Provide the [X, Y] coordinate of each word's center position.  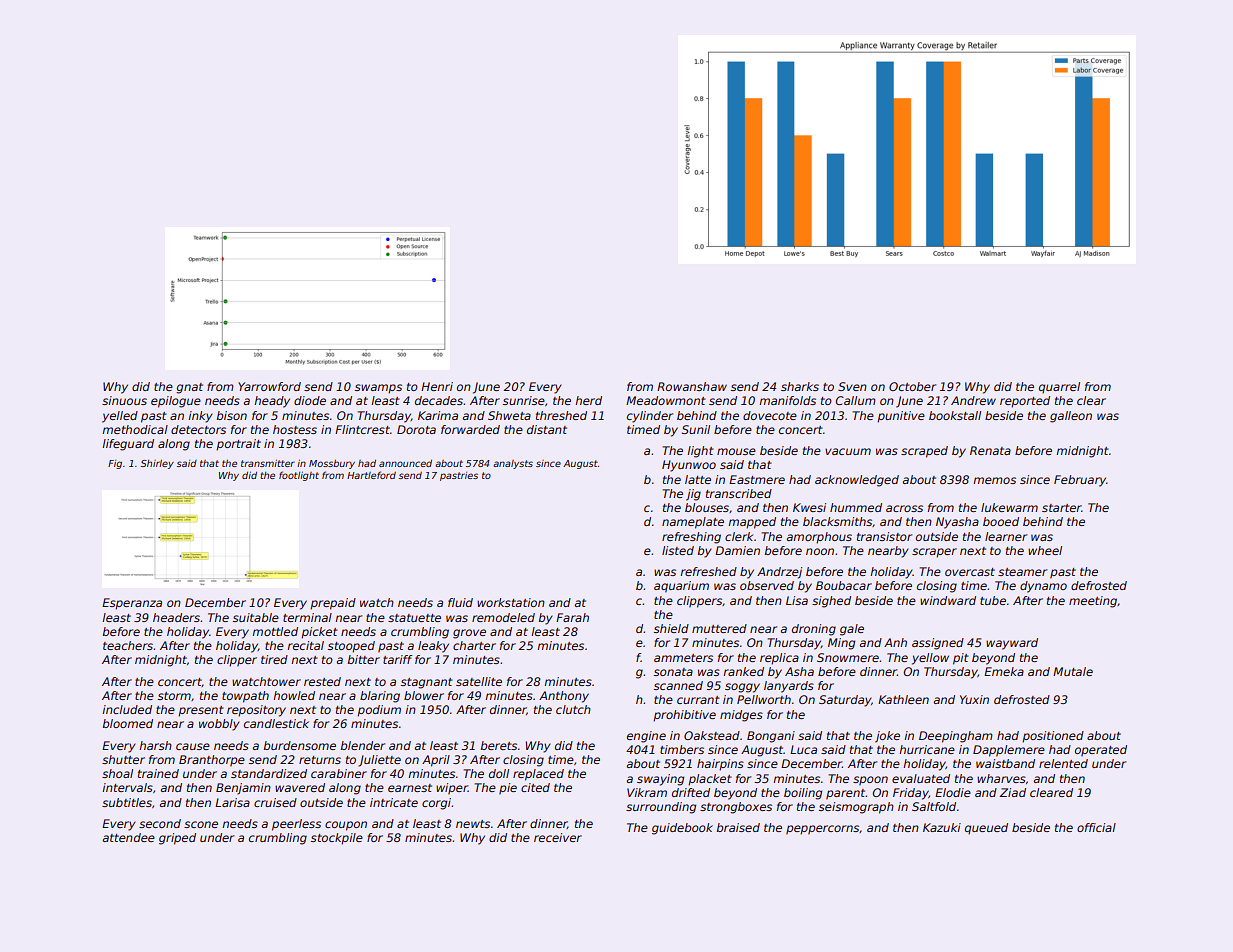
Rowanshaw [692, 386]
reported [1025, 402]
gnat [189, 388]
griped [177, 839]
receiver [558, 837]
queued [986, 829]
